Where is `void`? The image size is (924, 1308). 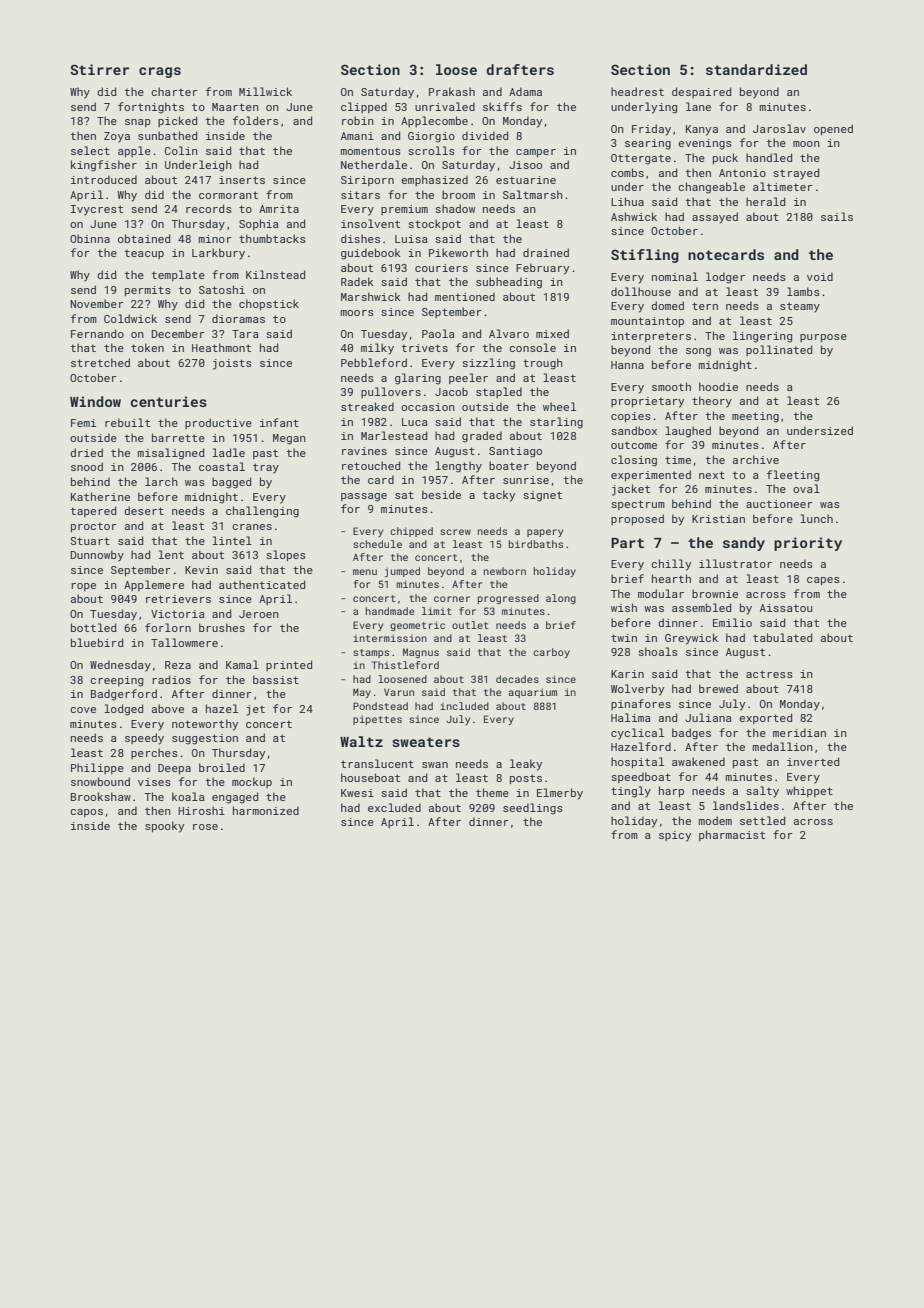
void is located at coordinates (820, 276).
